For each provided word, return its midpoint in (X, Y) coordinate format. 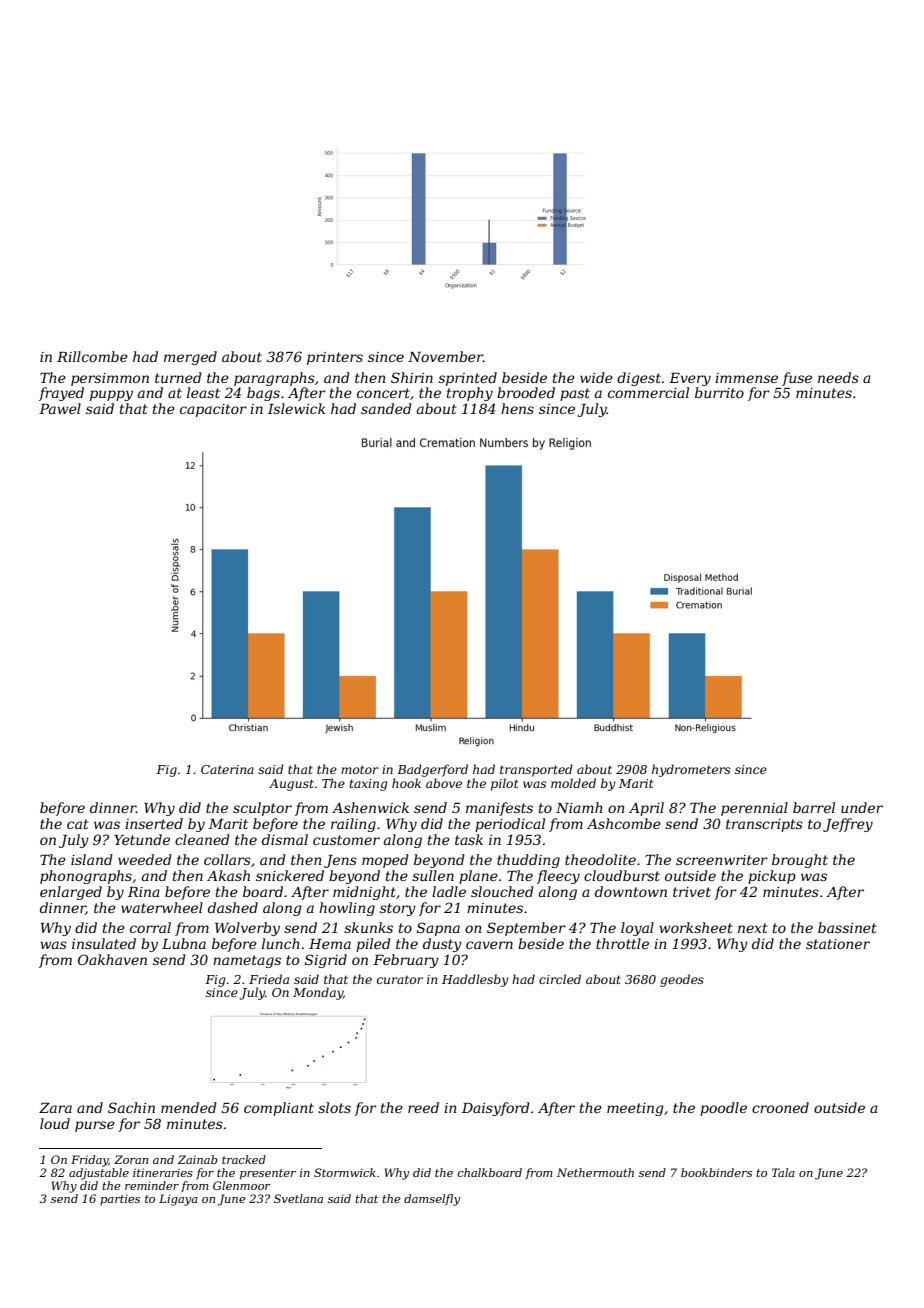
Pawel (60, 408)
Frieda (269, 979)
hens (517, 408)
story (398, 909)
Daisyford (496, 1109)
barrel (814, 807)
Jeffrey (848, 825)
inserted (154, 823)
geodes (682, 980)
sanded (386, 408)
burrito (719, 392)
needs (838, 377)
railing (353, 825)
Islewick (296, 408)
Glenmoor (242, 1185)
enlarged (71, 893)
